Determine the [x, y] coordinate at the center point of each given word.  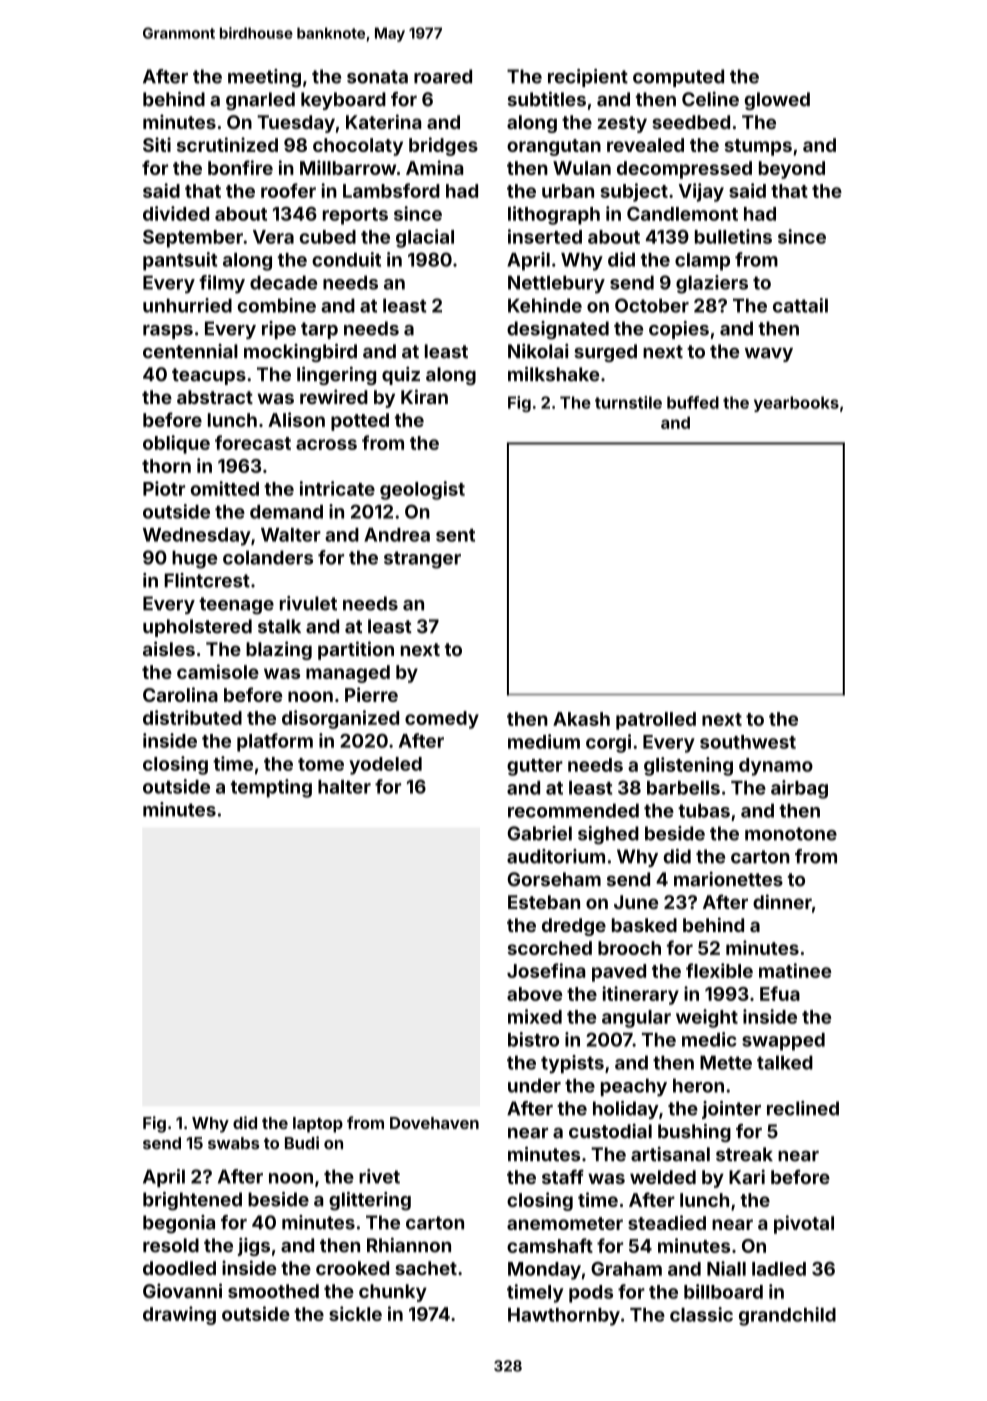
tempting [271, 788]
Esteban [544, 902]
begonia [179, 1224]
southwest [748, 742]
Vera [273, 237]
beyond [792, 170]
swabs [234, 1143]
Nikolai [538, 351]
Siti [157, 144]
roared [443, 76]
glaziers [712, 284]
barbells [683, 788]
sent [455, 535]
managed [348, 674]
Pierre [371, 694]
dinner [782, 901]
